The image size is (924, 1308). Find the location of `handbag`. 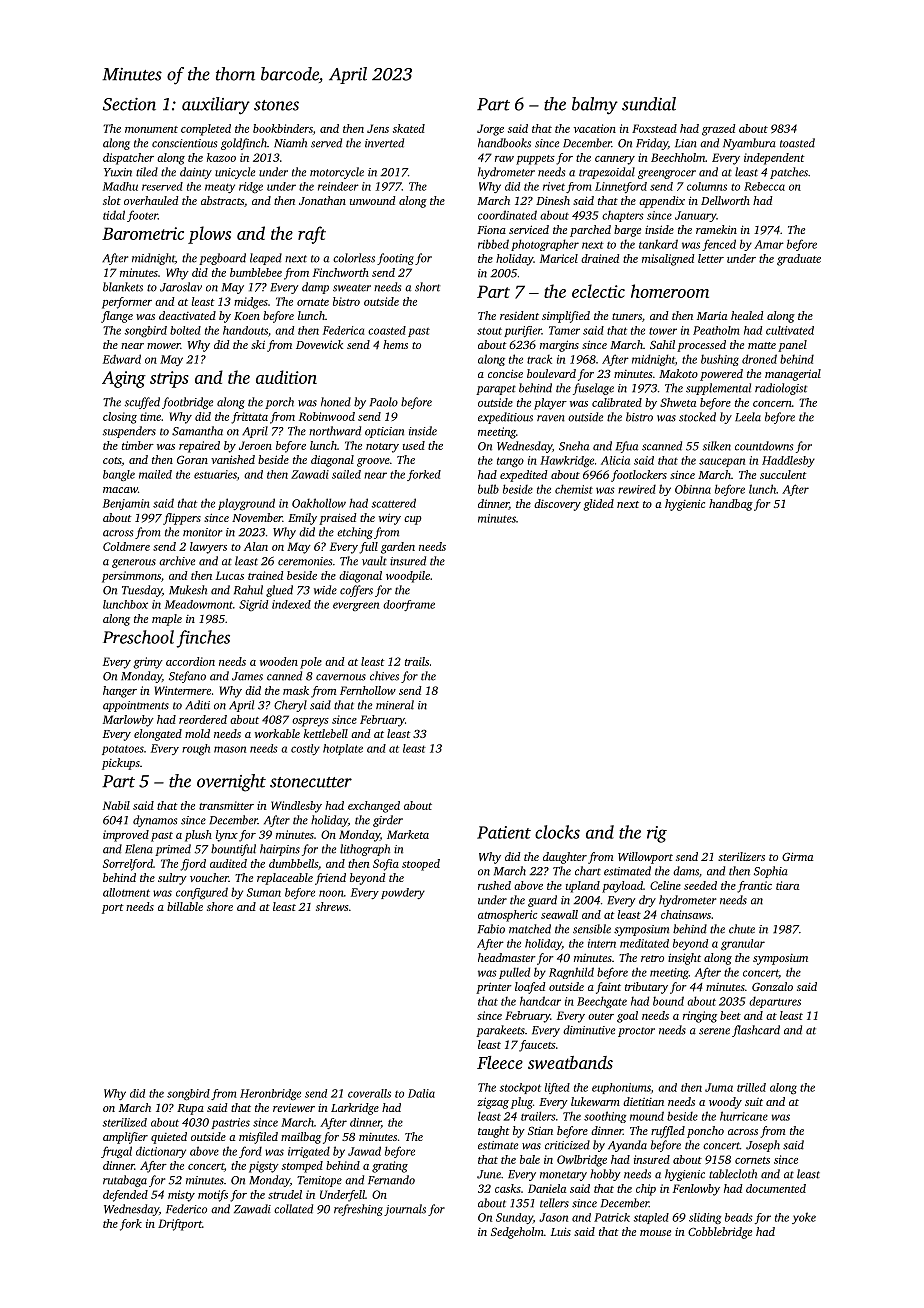

handbag is located at coordinates (731, 505).
